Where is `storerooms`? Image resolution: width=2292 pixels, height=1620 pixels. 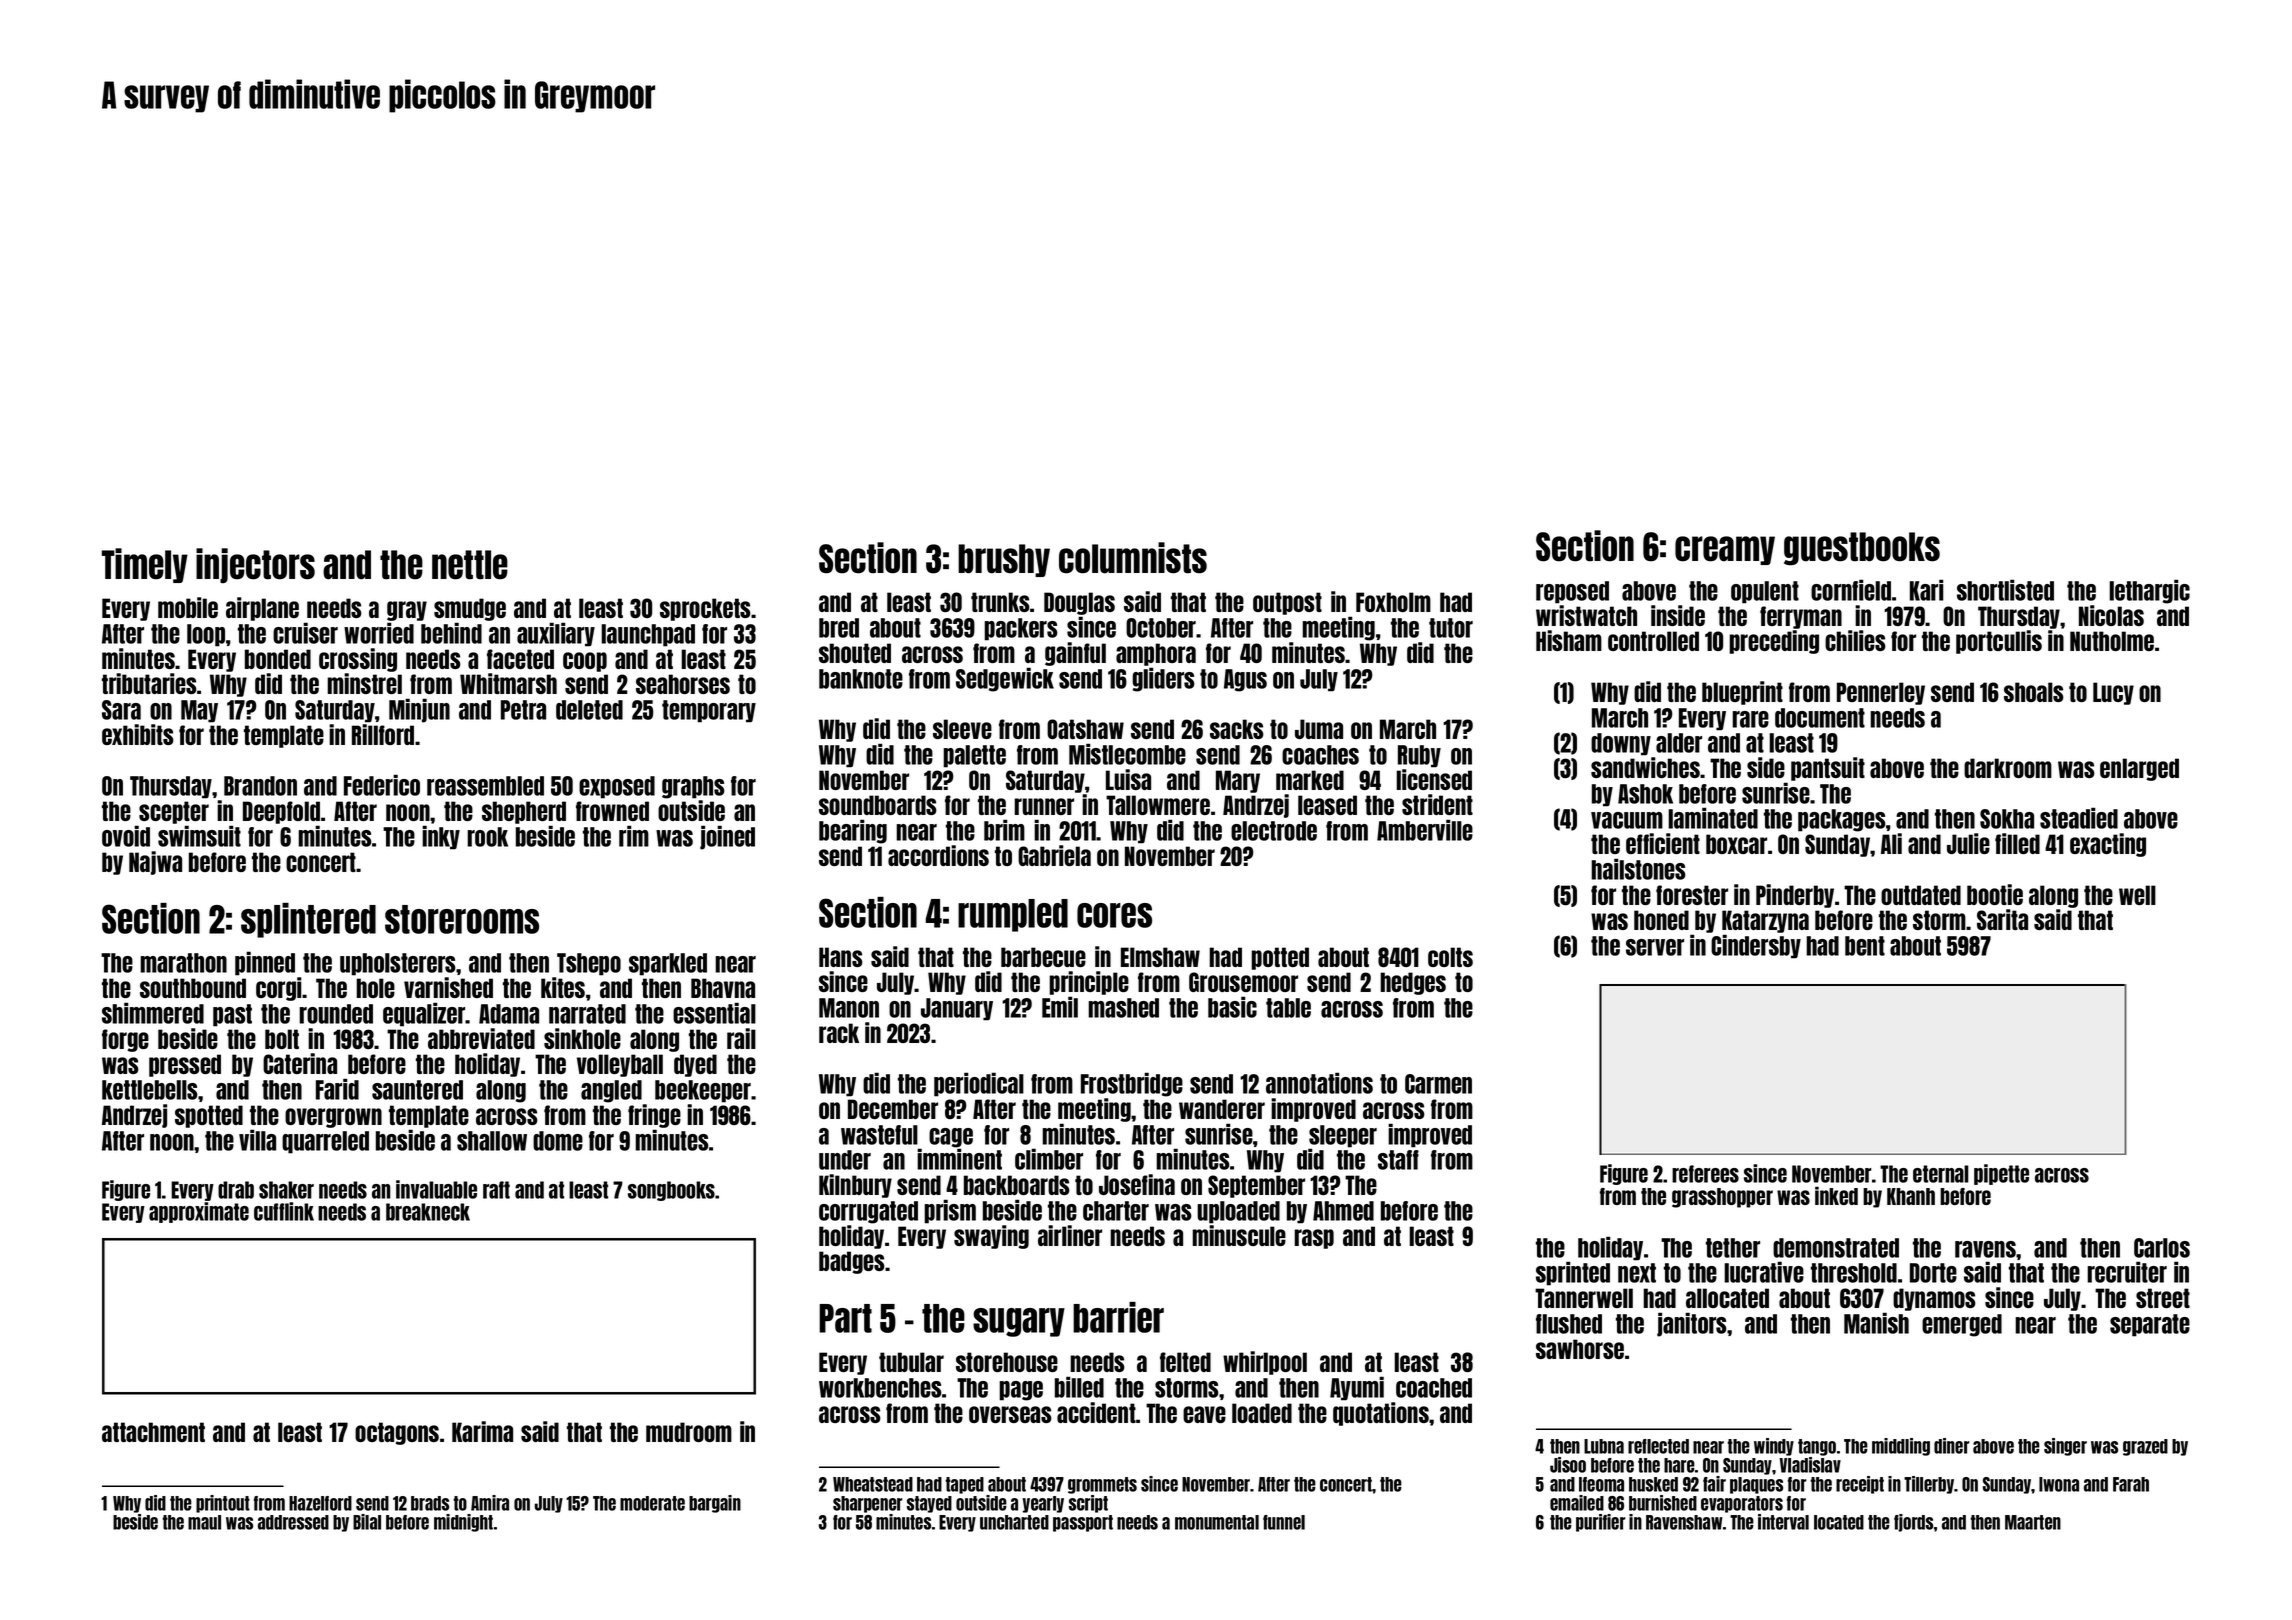 storerooms is located at coordinates (462, 919).
